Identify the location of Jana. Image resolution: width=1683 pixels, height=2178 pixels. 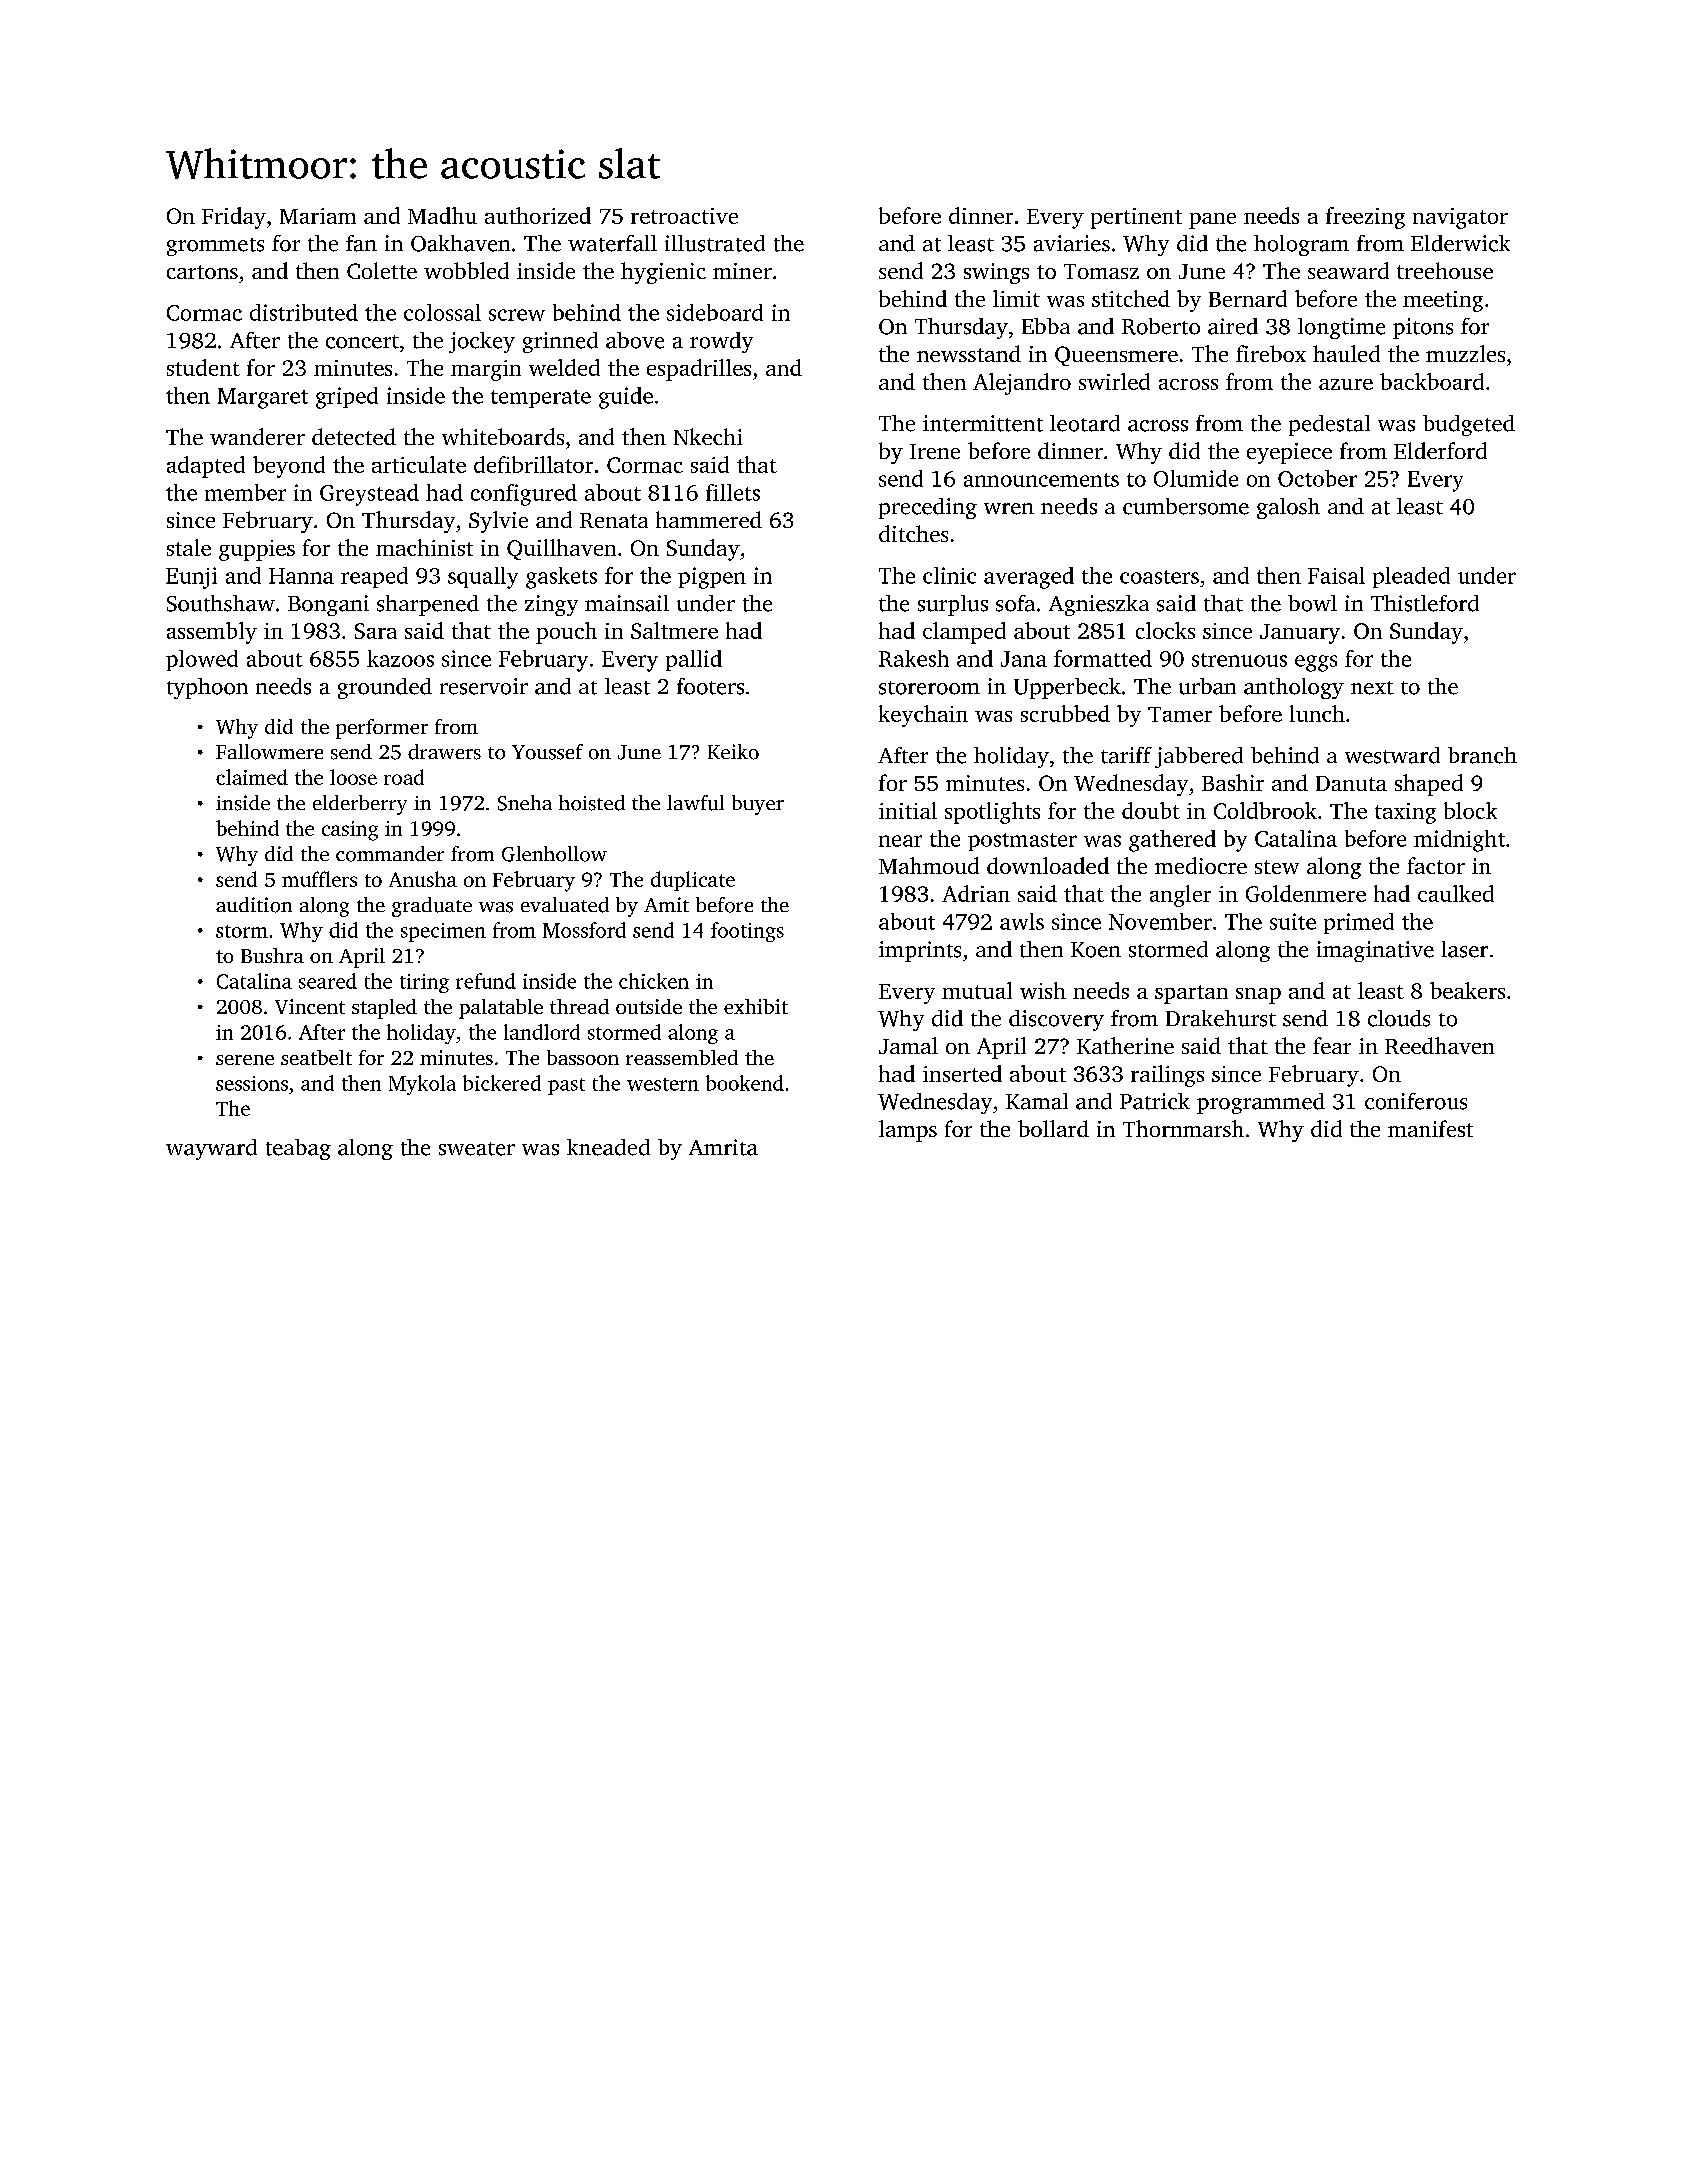
(1024, 659).
